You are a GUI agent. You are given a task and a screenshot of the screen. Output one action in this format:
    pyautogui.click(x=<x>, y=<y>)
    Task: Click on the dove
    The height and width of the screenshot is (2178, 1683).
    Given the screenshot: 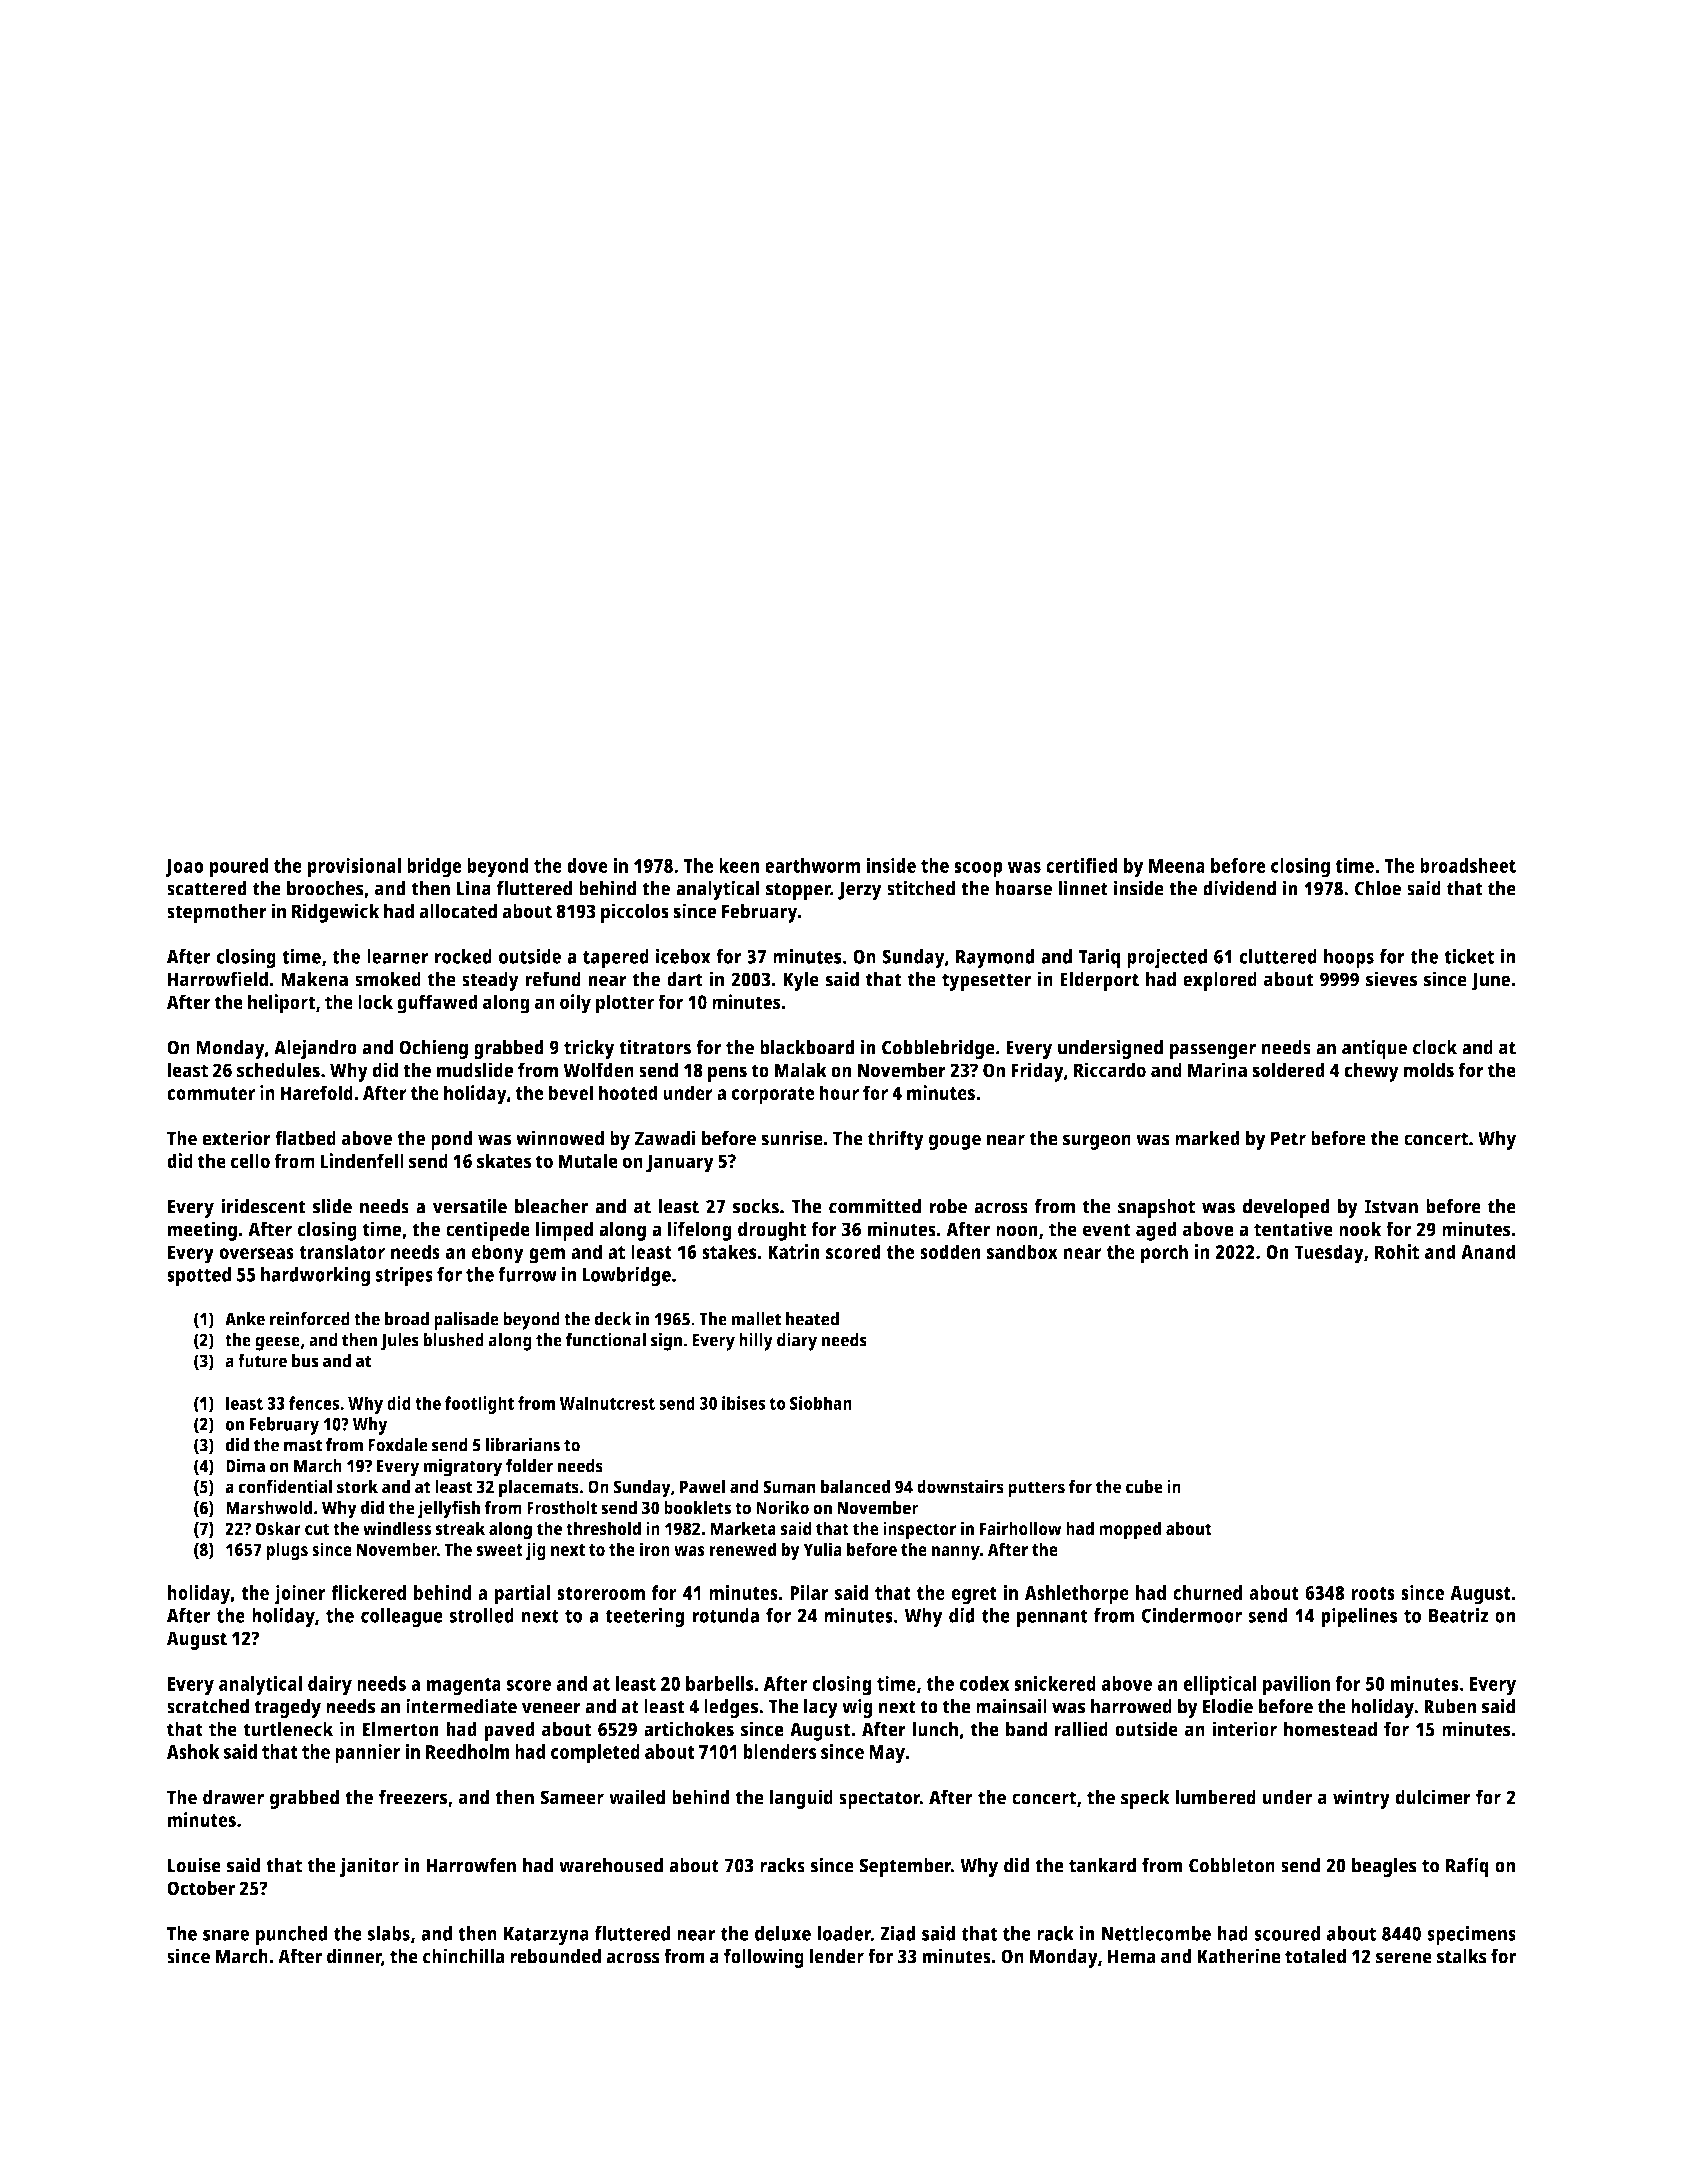 What is the action you would take?
    pyautogui.click(x=587, y=865)
